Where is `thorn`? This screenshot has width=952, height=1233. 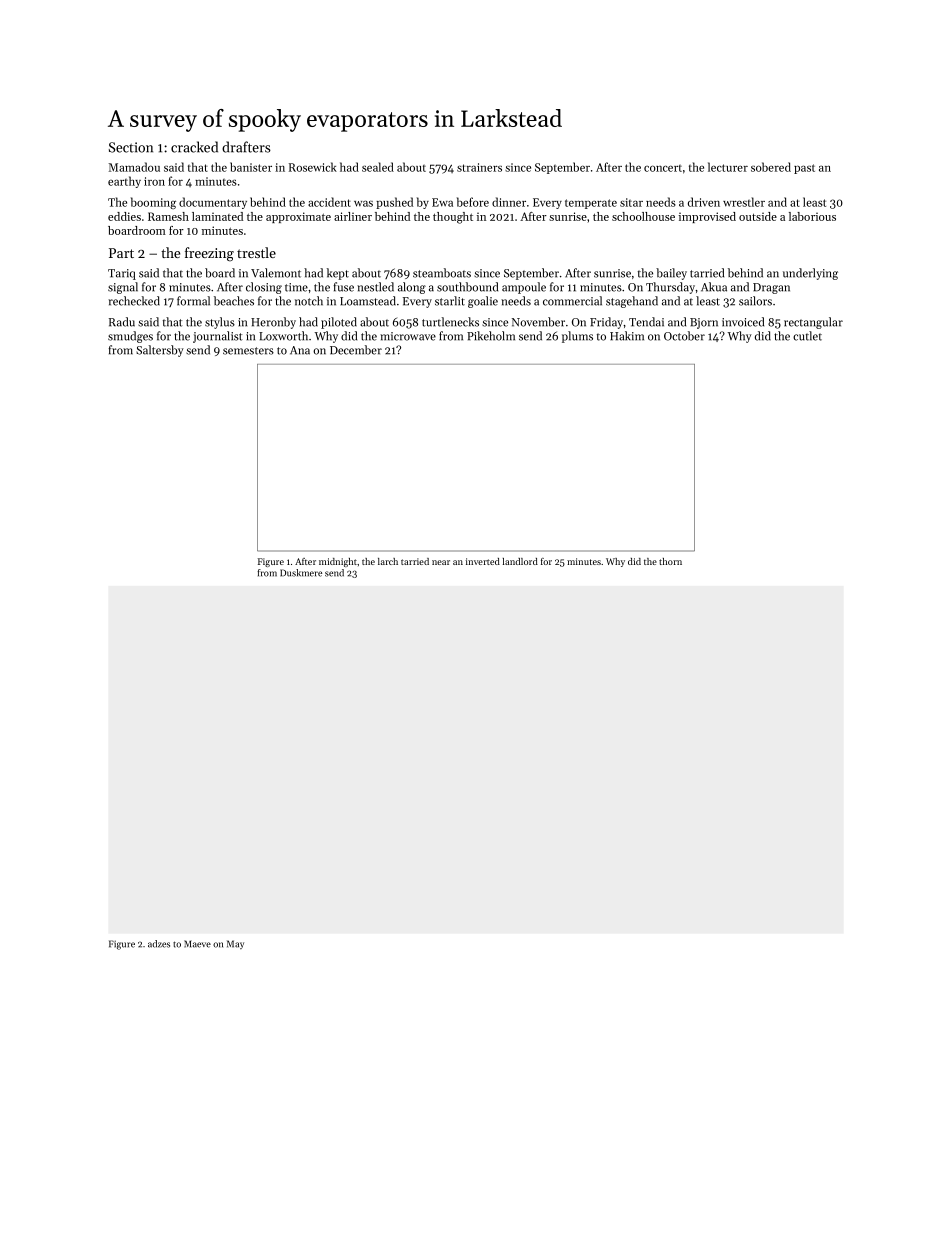
thorn is located at coordinates (670, 561).
